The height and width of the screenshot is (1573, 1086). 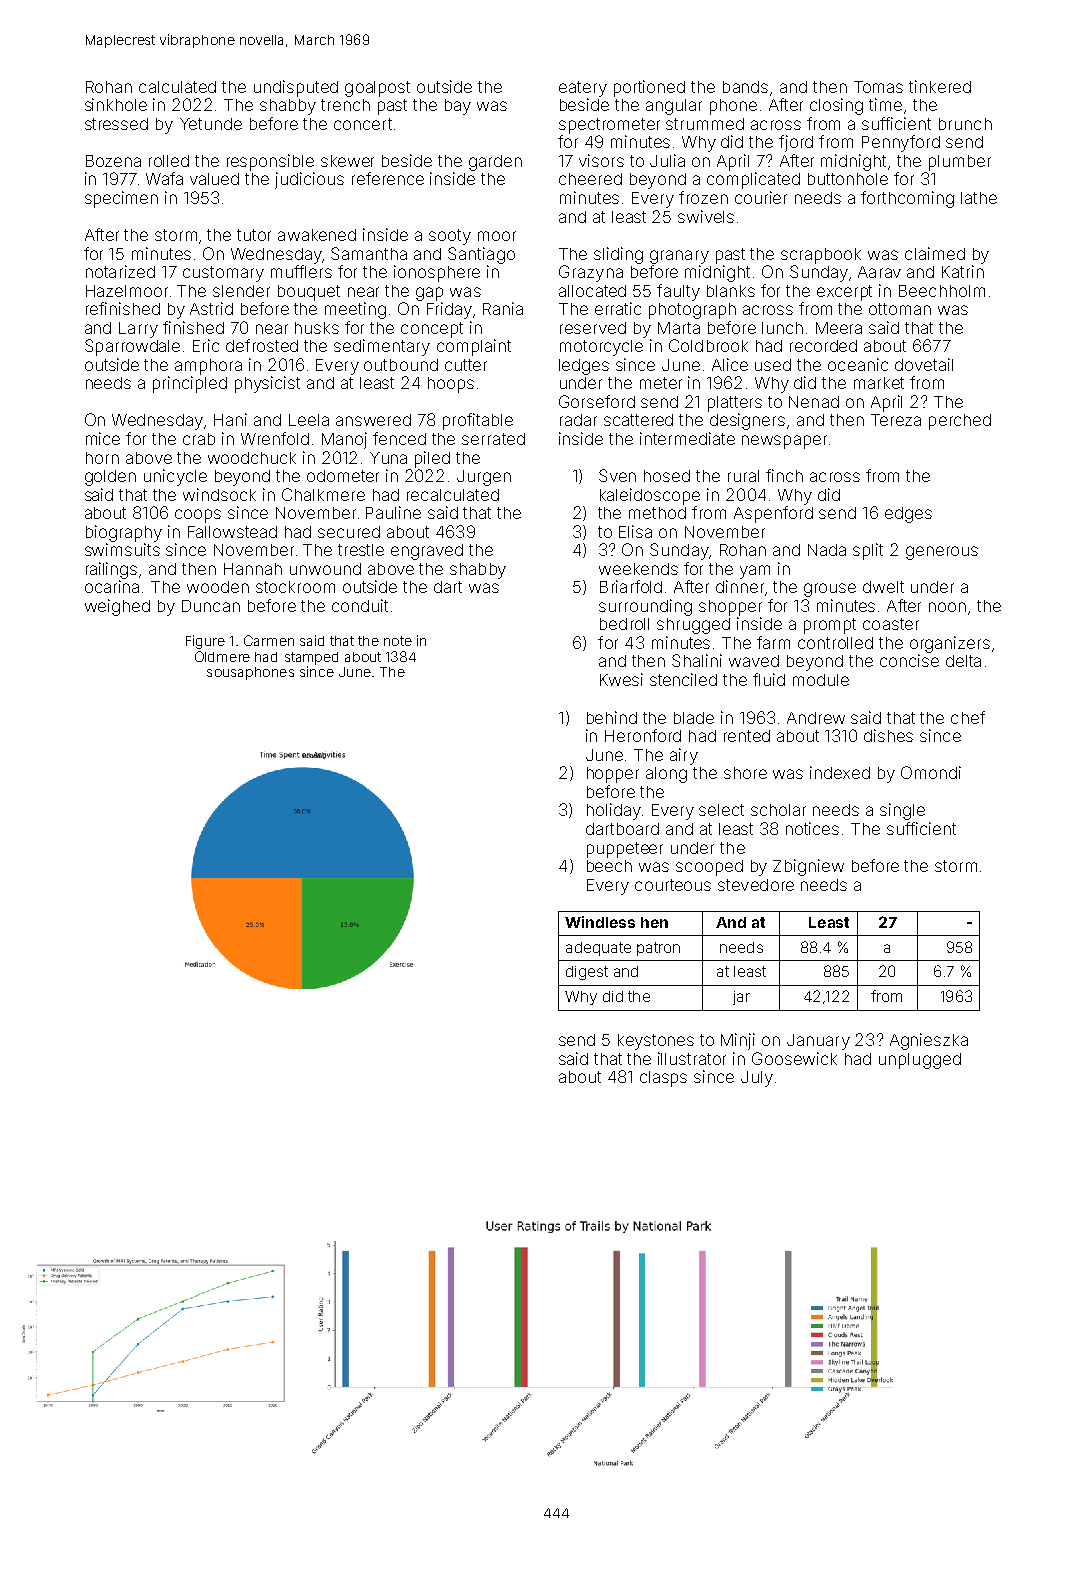 What do you see at coordinates (745, 87) in the screenshot?
I see `bands` at bounding box center [745, 87].
